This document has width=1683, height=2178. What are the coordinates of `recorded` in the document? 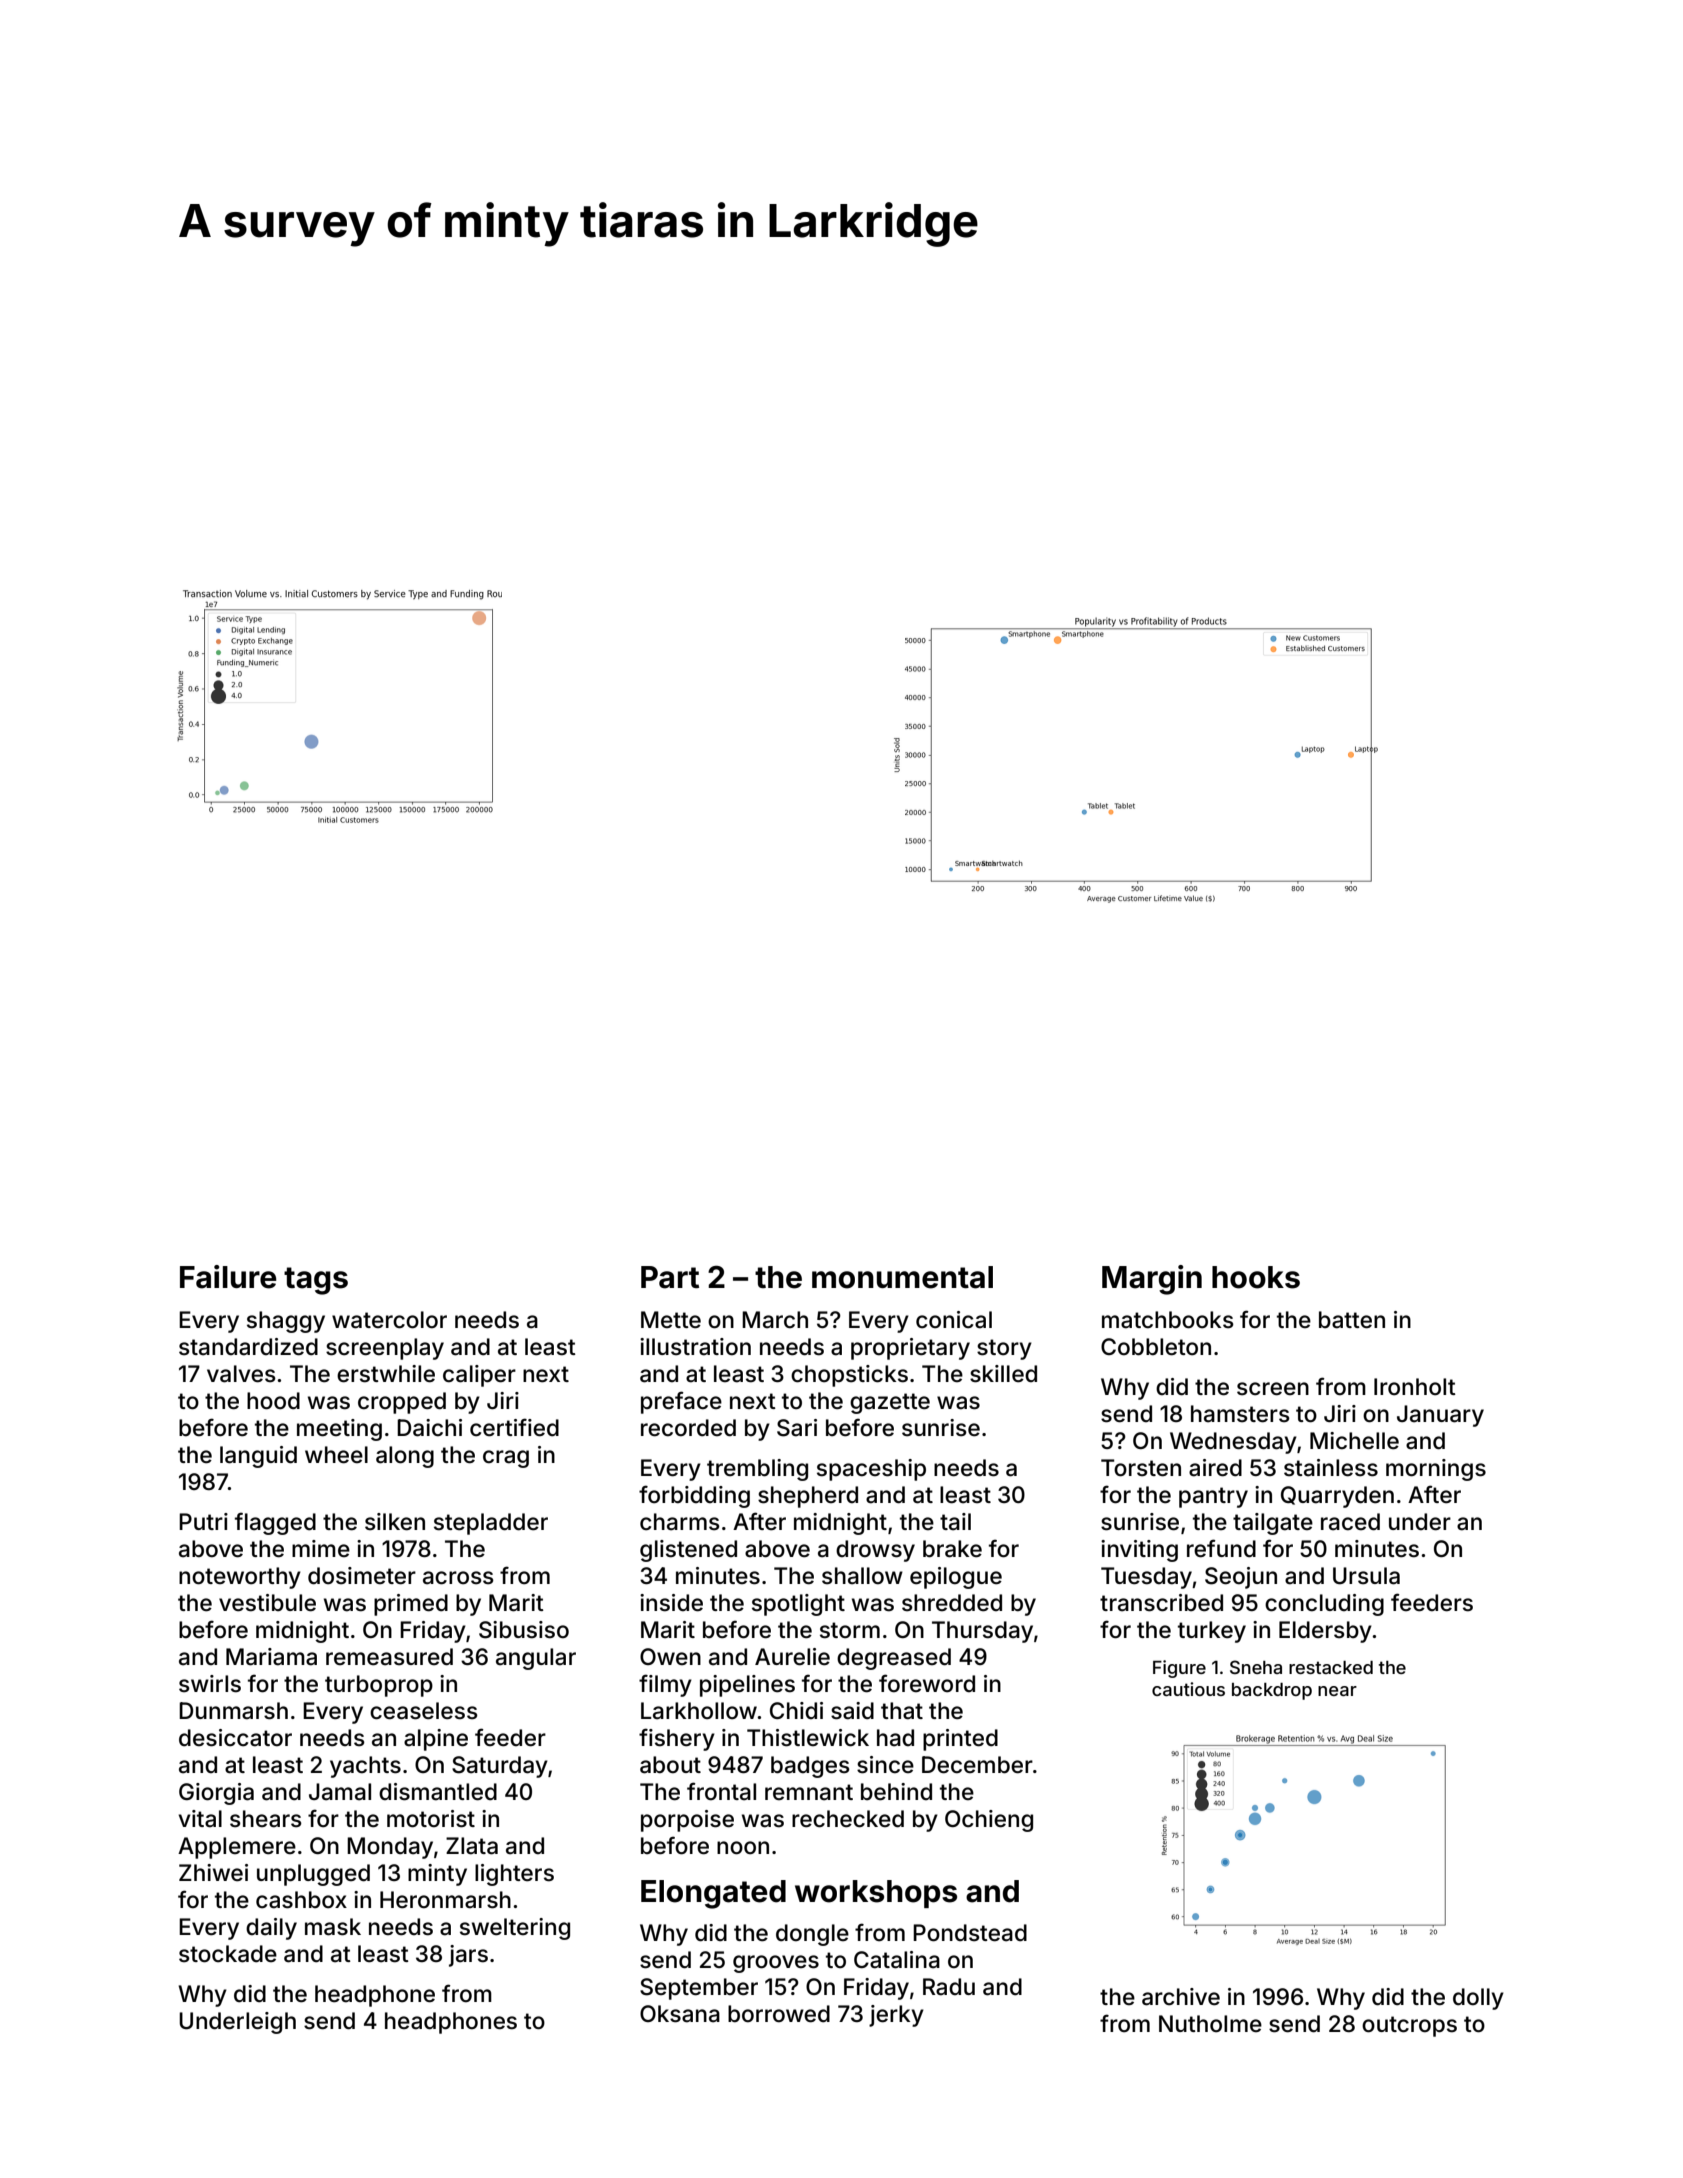 It's located at (688, 1428).
